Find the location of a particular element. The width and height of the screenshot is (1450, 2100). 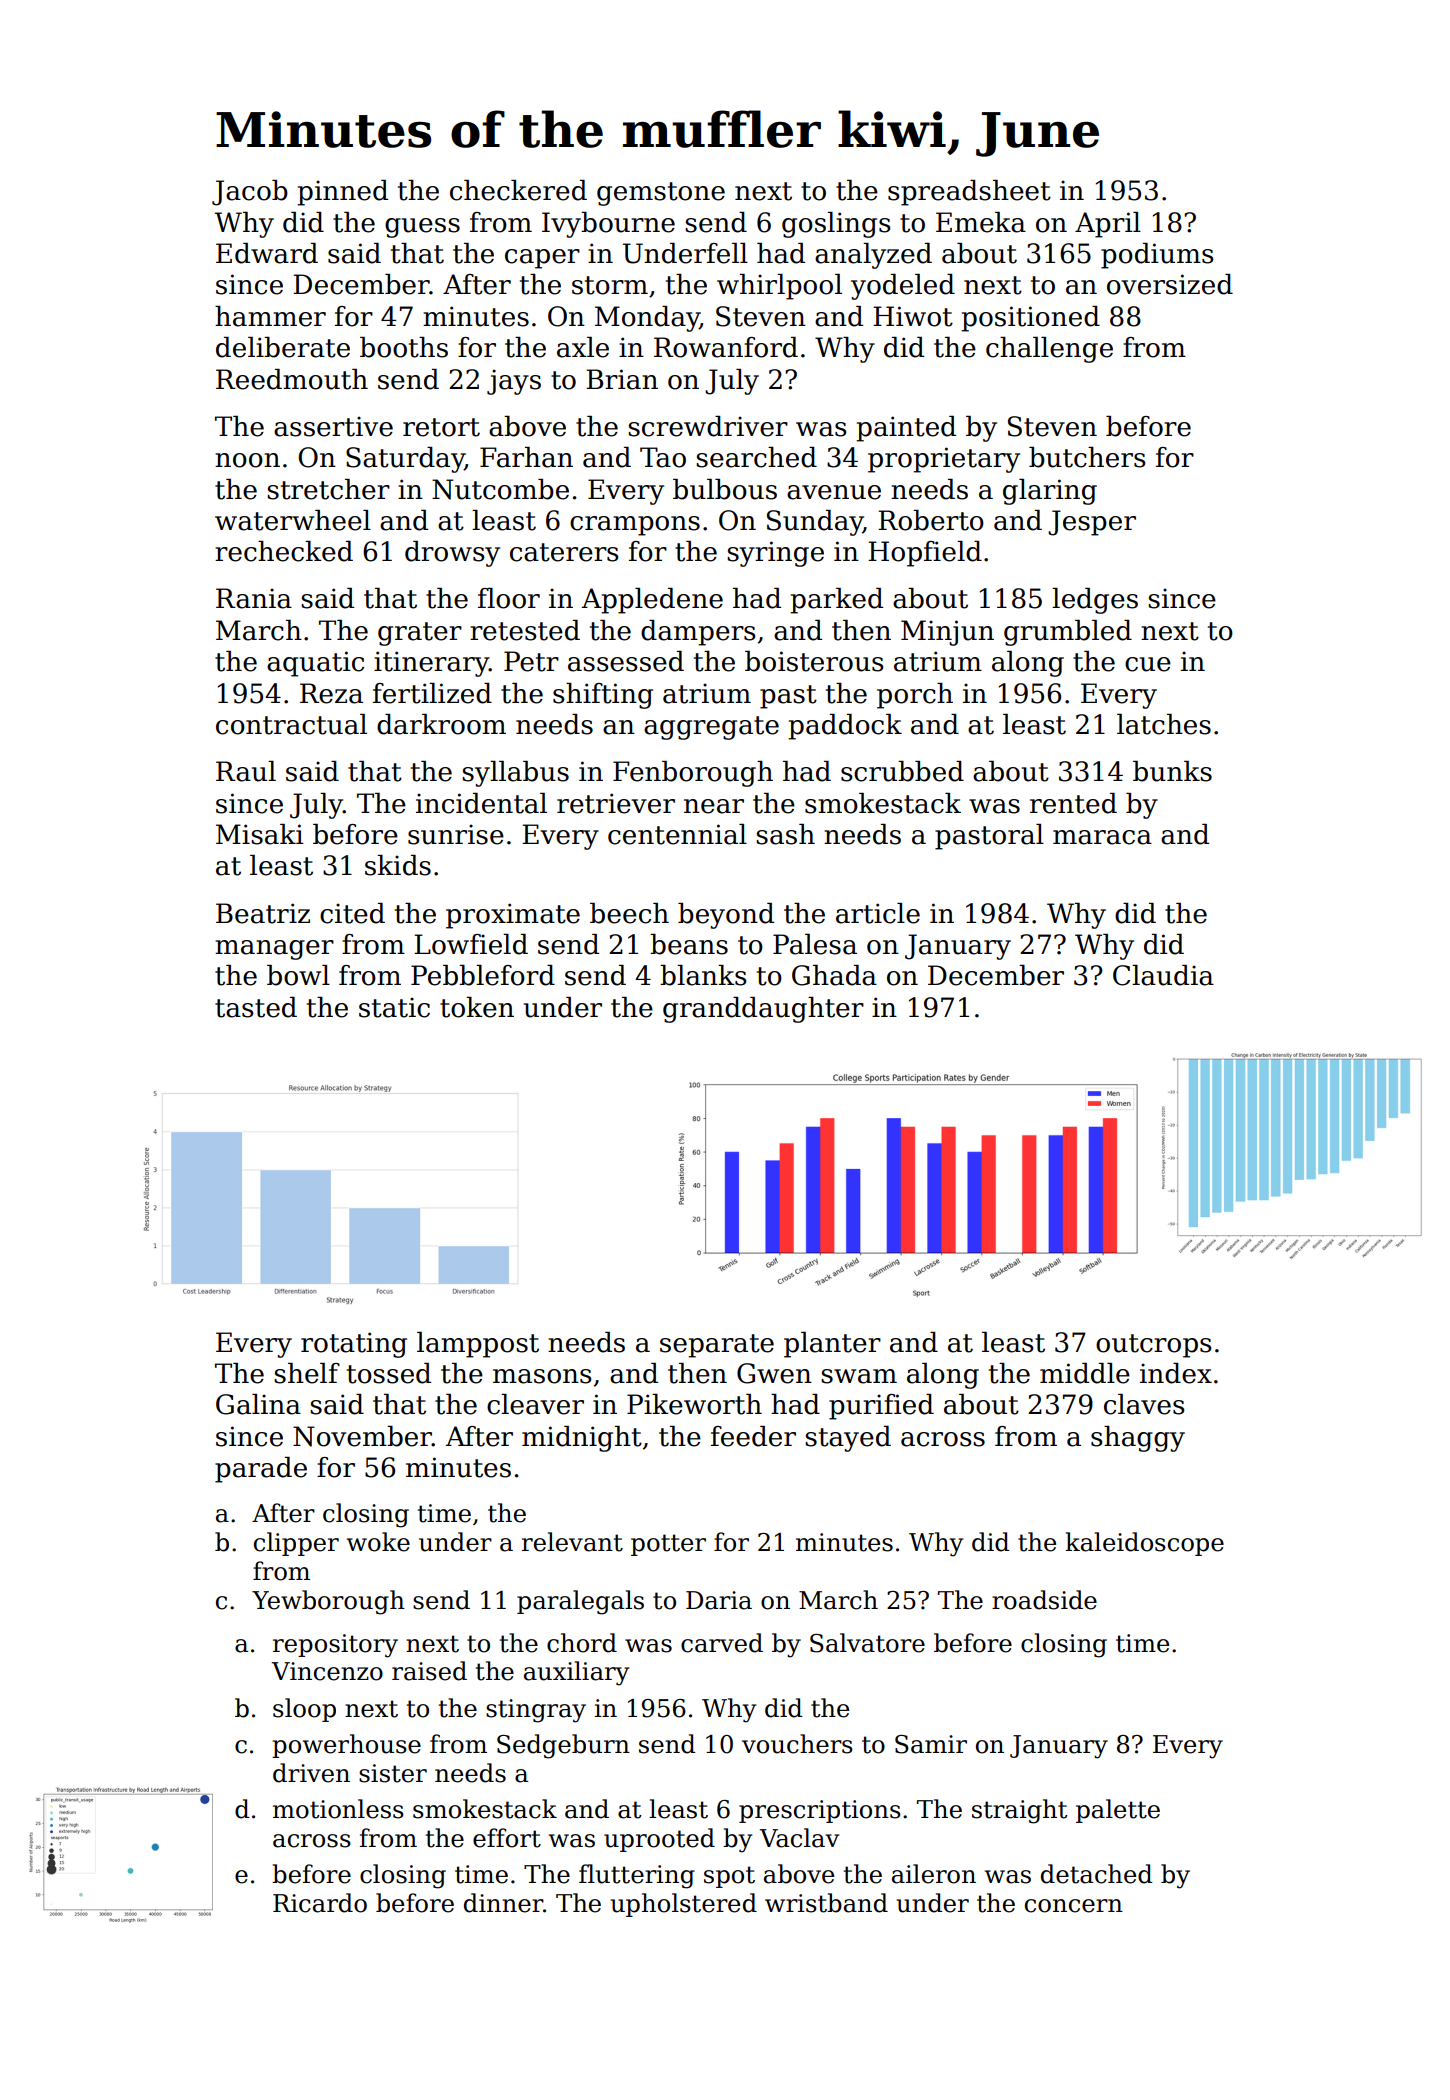

straight is located at coordinates (1020, 1811).
